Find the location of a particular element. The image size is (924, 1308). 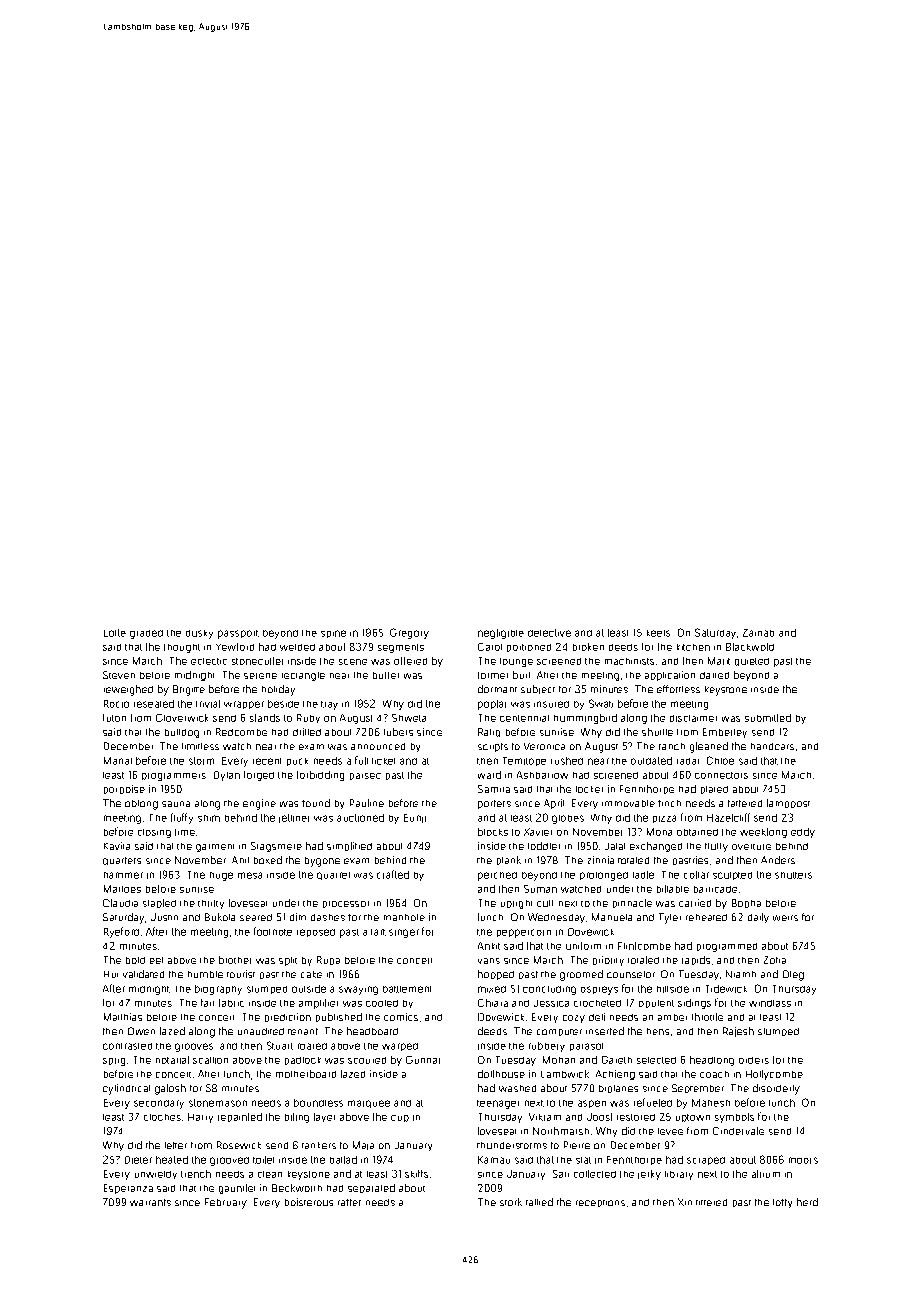

Gregory is located at coordinates (409, 633).
